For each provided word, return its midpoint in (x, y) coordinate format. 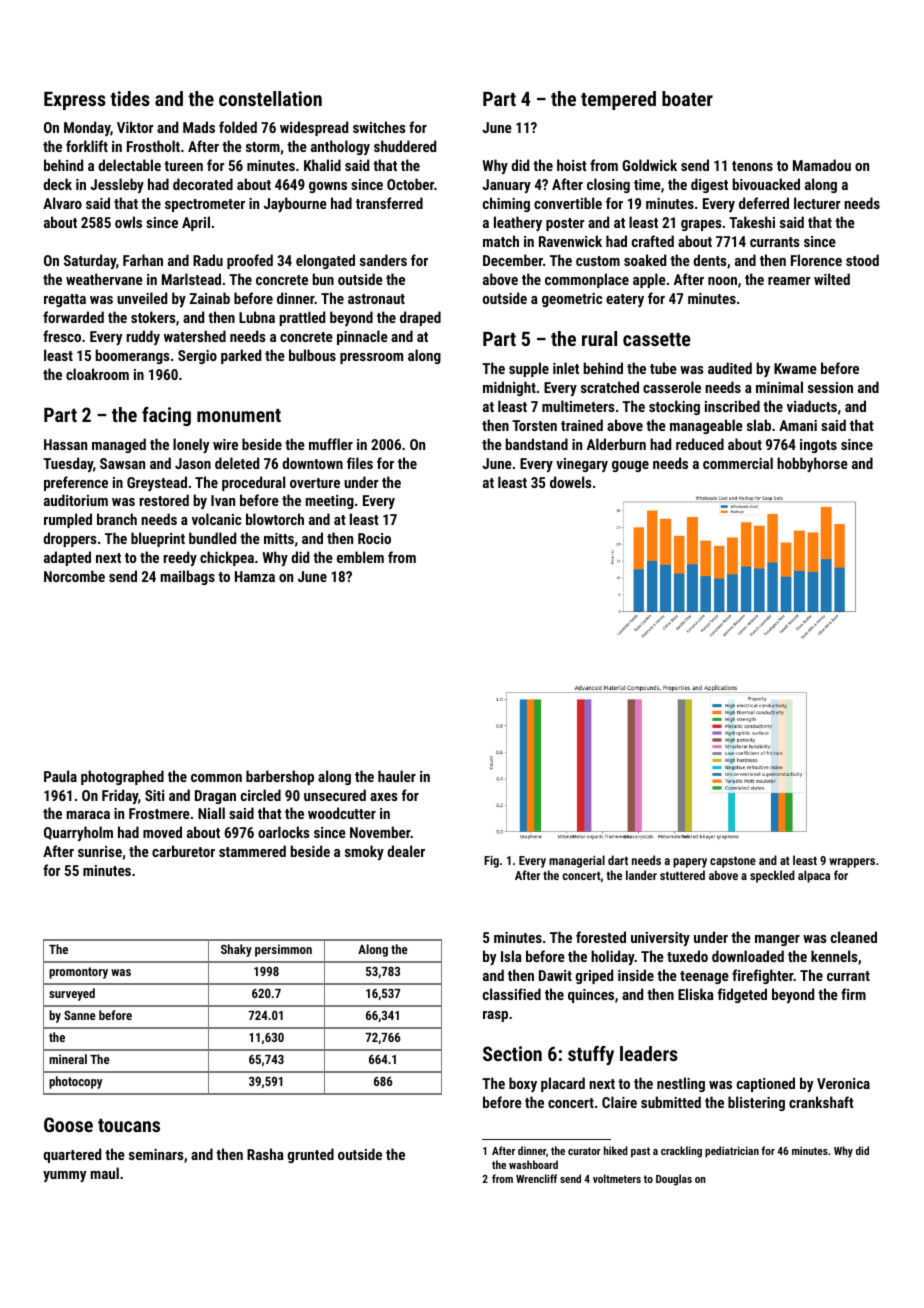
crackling (681, 1152)
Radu (208, 260)
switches (379, 127)
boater (687, 98)
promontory (78, 973)
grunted (311, 1155)
